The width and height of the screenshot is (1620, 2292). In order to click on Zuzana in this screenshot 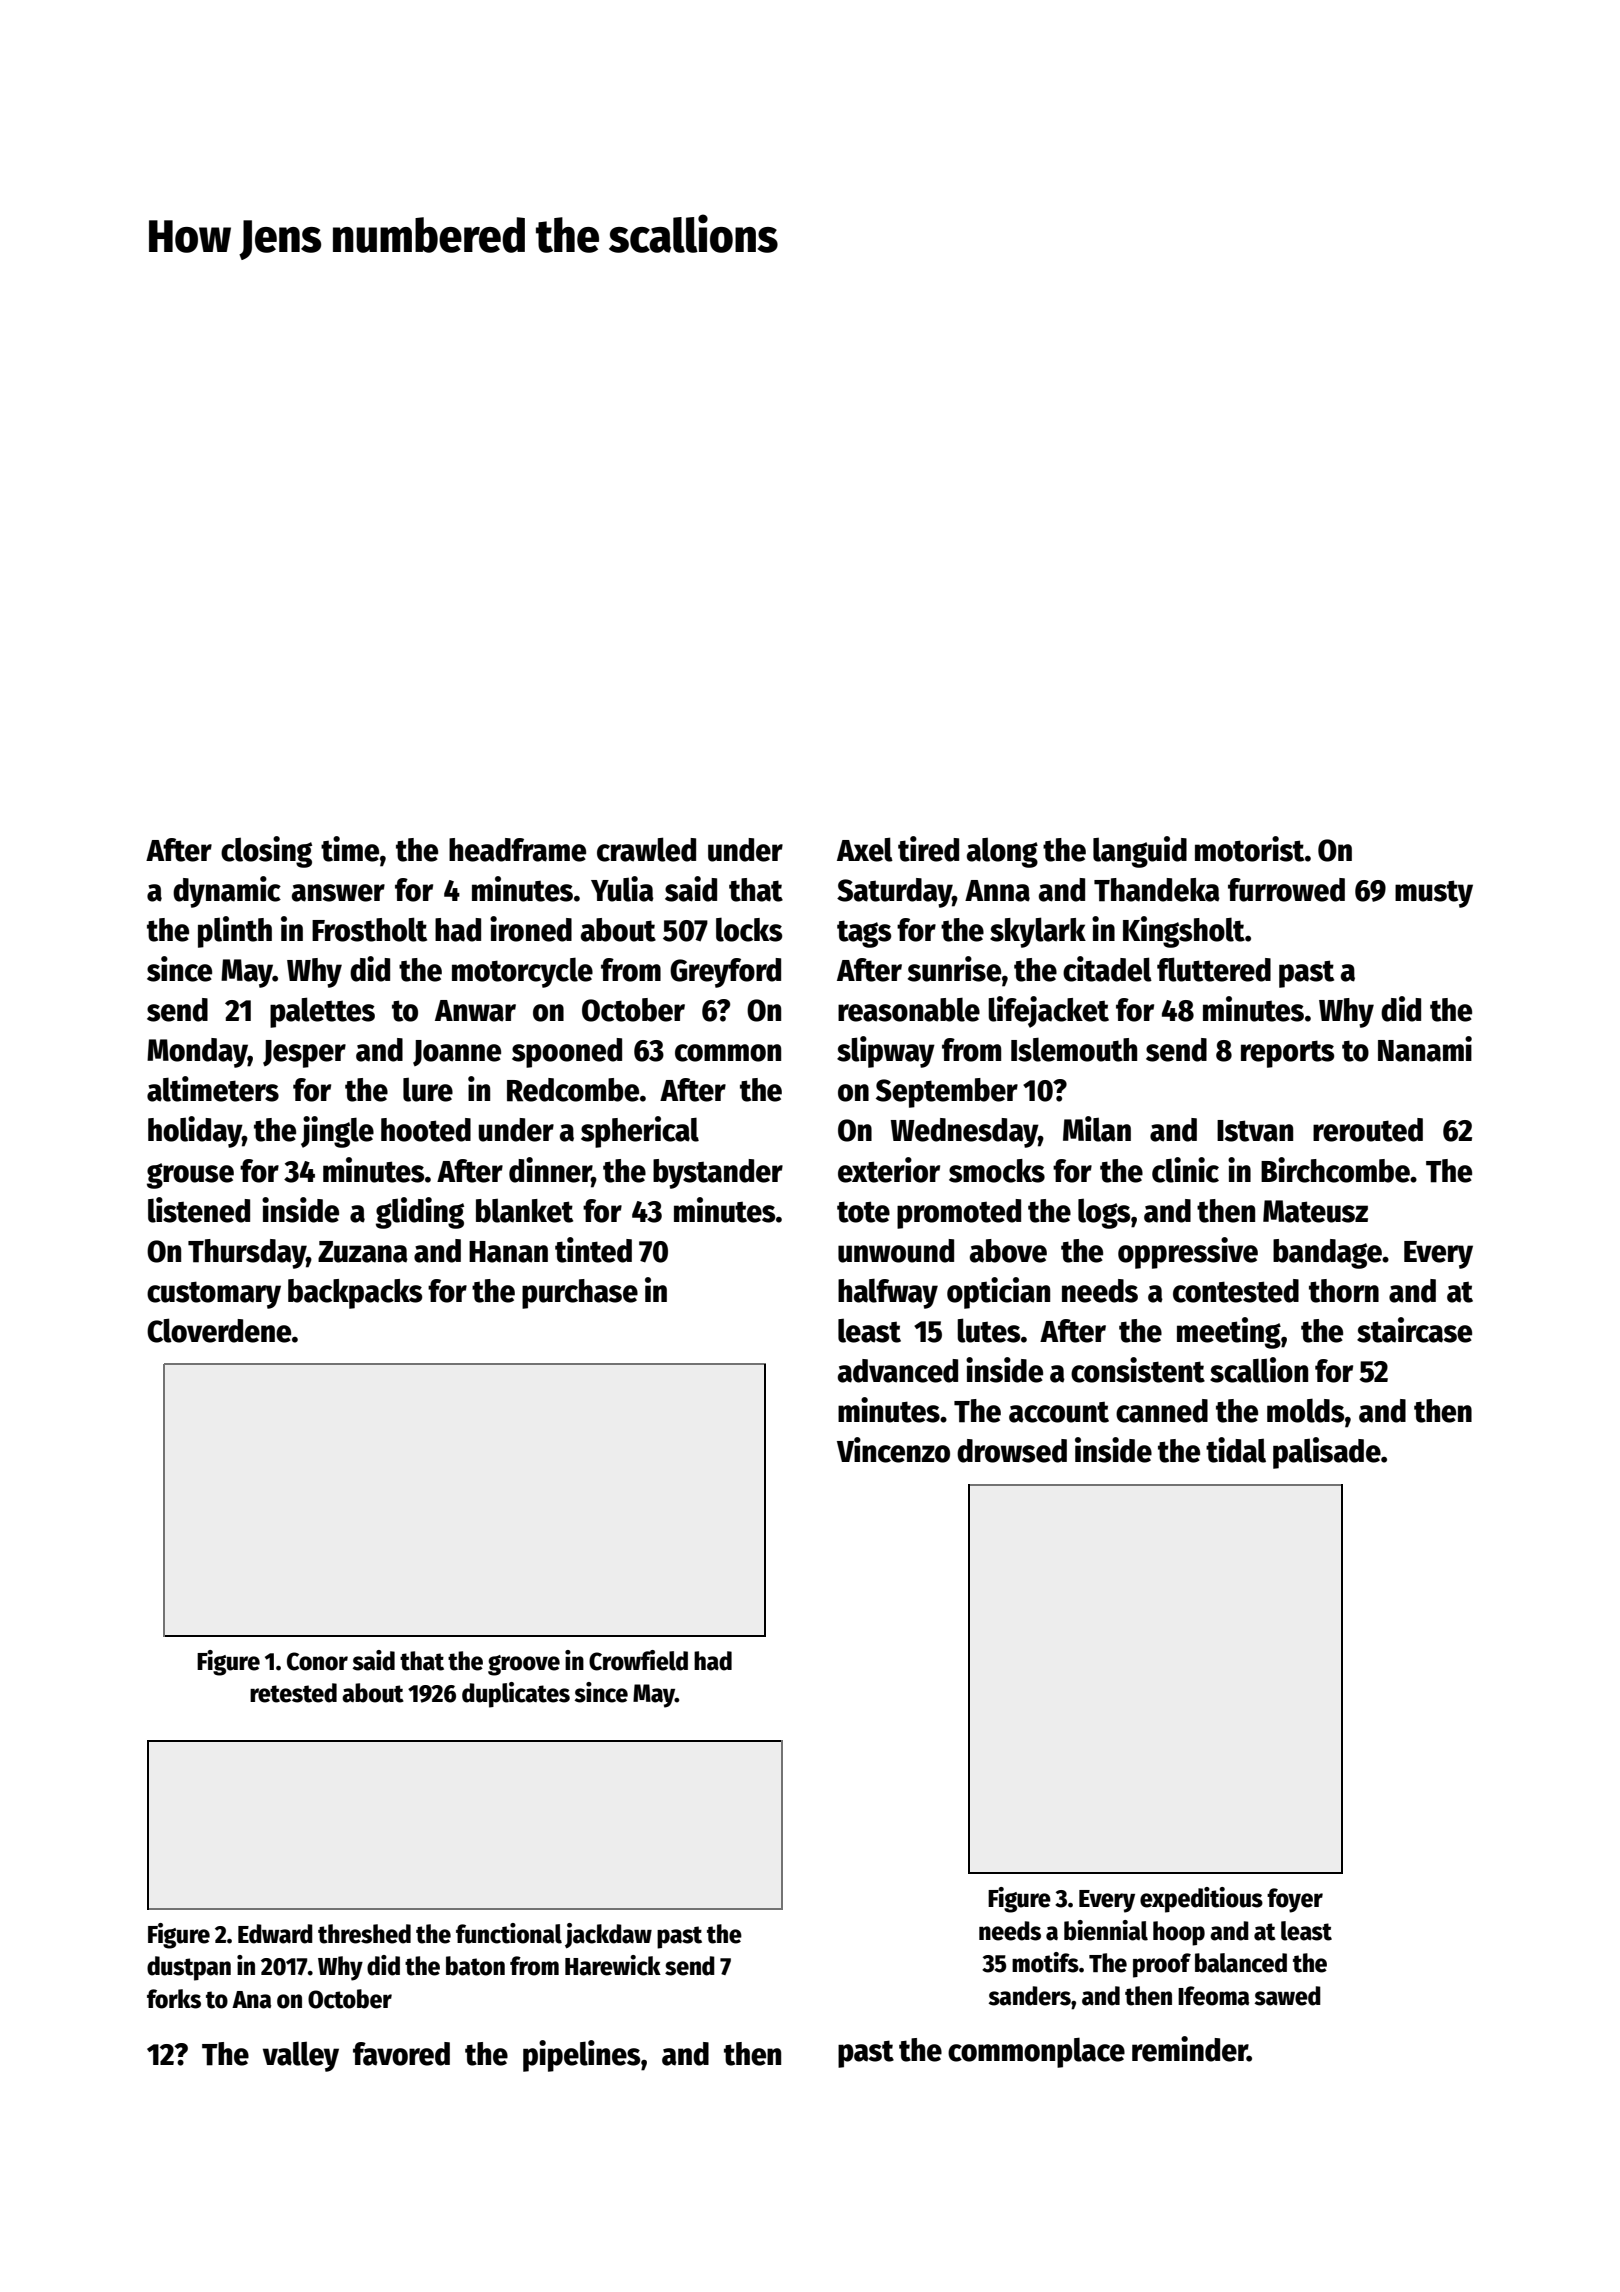, I will do `click(363, 1252)`.
